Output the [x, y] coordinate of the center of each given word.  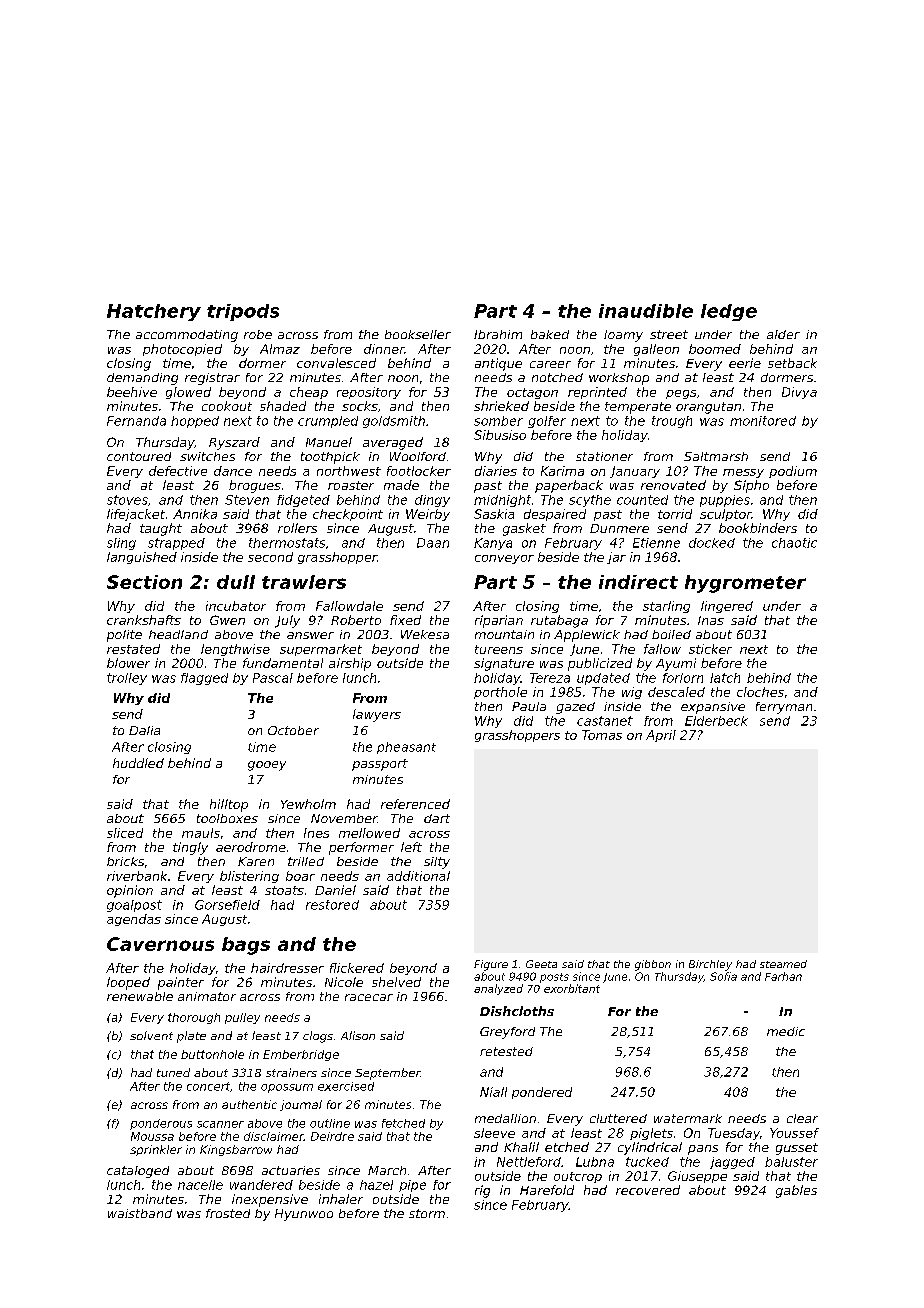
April [661, 736]
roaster [351, 485]
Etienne [656, 543]
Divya [799, 393]
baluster [791, 1162]
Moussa [152, 1136]
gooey [267, 766]
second [270, 557]
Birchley [710, 965]
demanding [142, 379]
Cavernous [160, 944]
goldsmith [394, 422]
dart [437, 818]
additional [418, 876]
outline [330, 1123]
